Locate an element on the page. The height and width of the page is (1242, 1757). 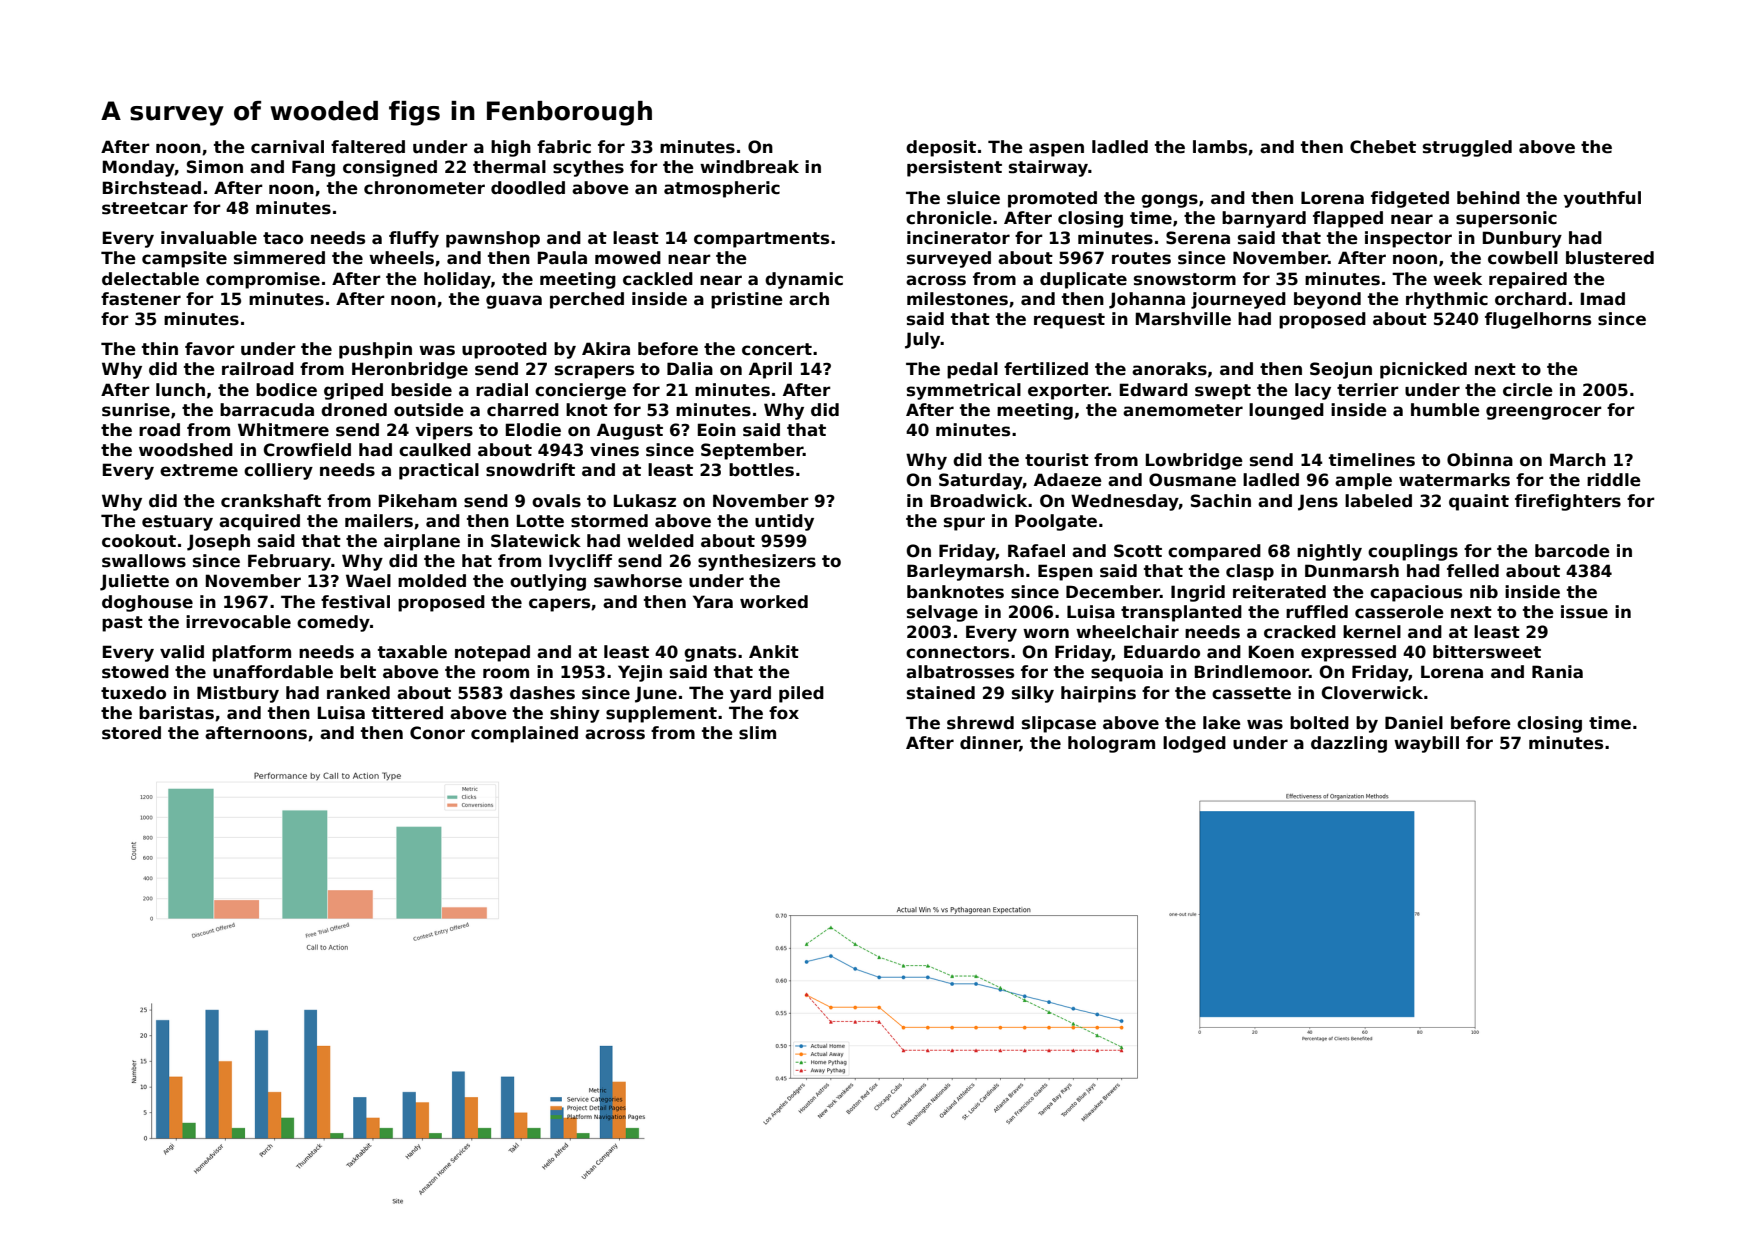
windbreak is located at coordinates (749, 167).
